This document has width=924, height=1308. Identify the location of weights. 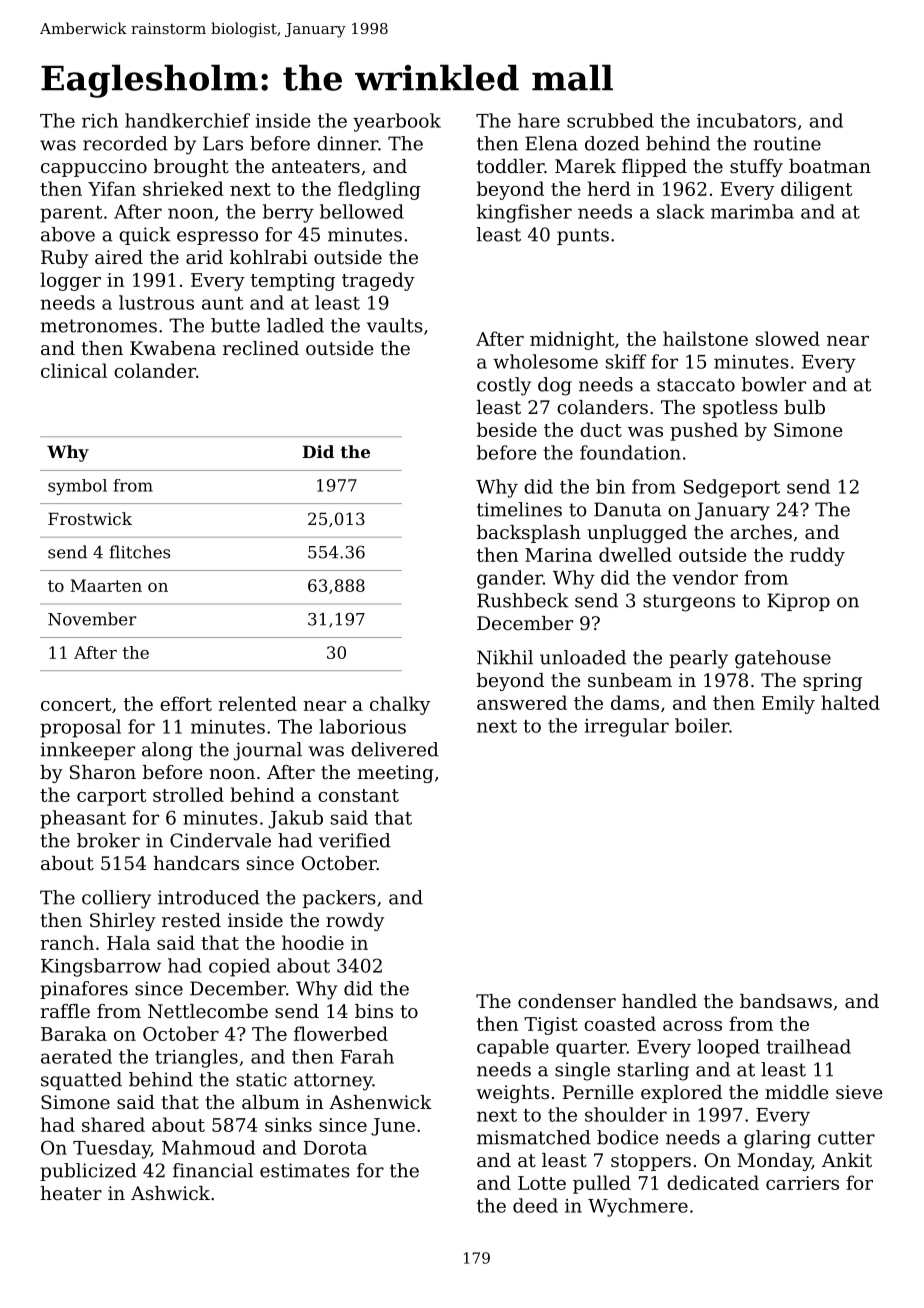
(512, 1094).
